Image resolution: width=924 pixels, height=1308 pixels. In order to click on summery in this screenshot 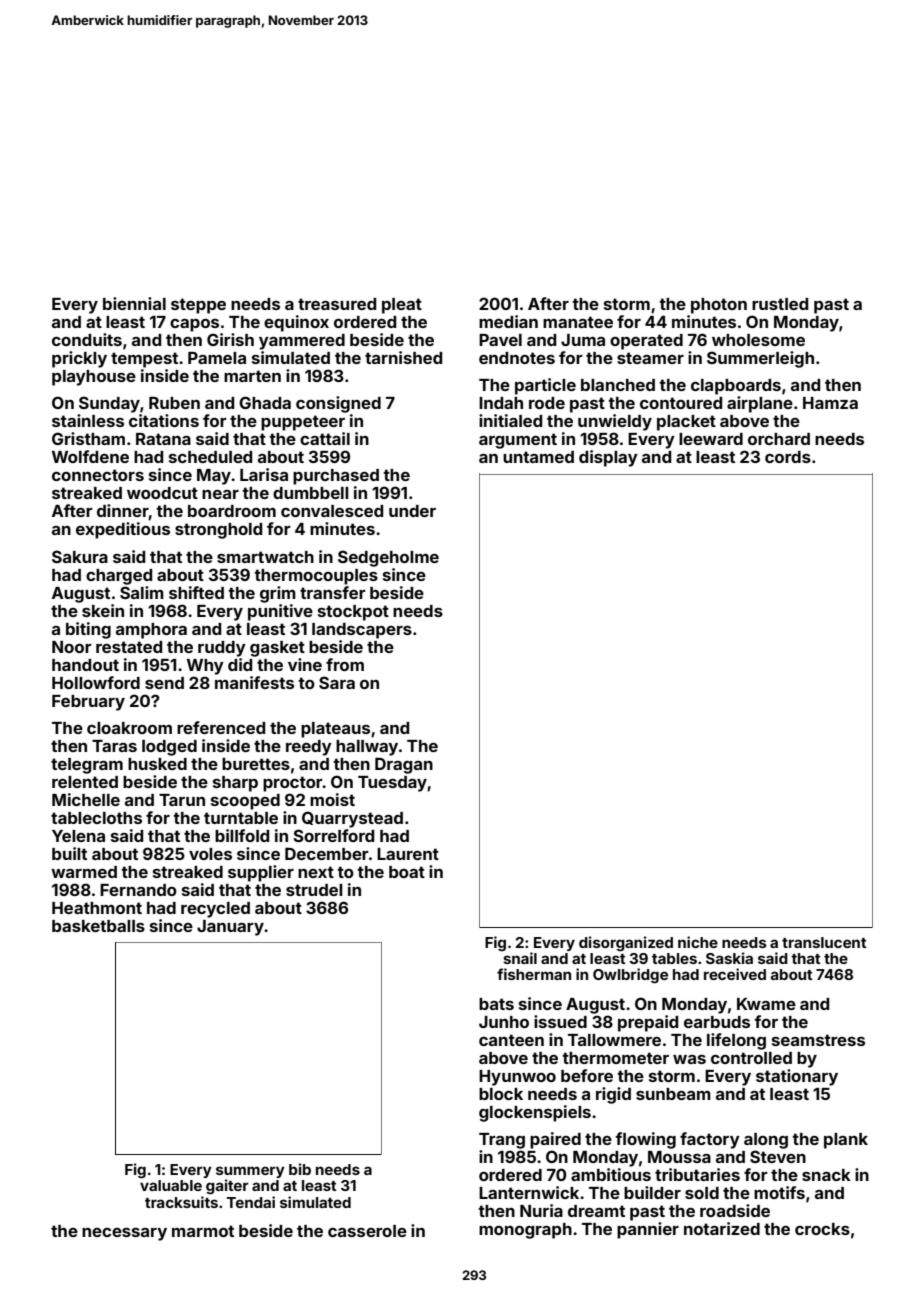, I will do `click(250, 1172)`.
